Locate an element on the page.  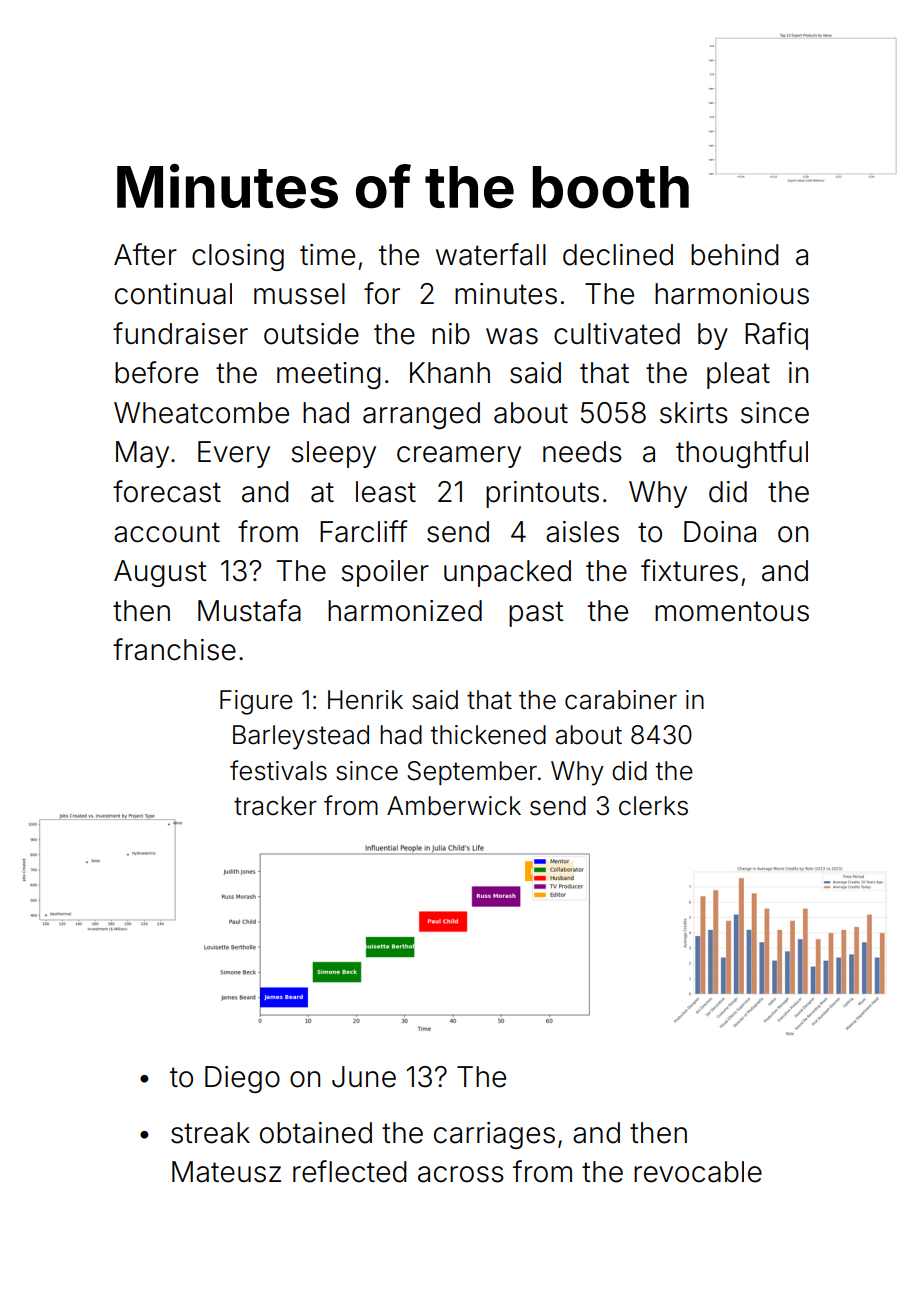
streak is located at coordinates (210, 1133).
